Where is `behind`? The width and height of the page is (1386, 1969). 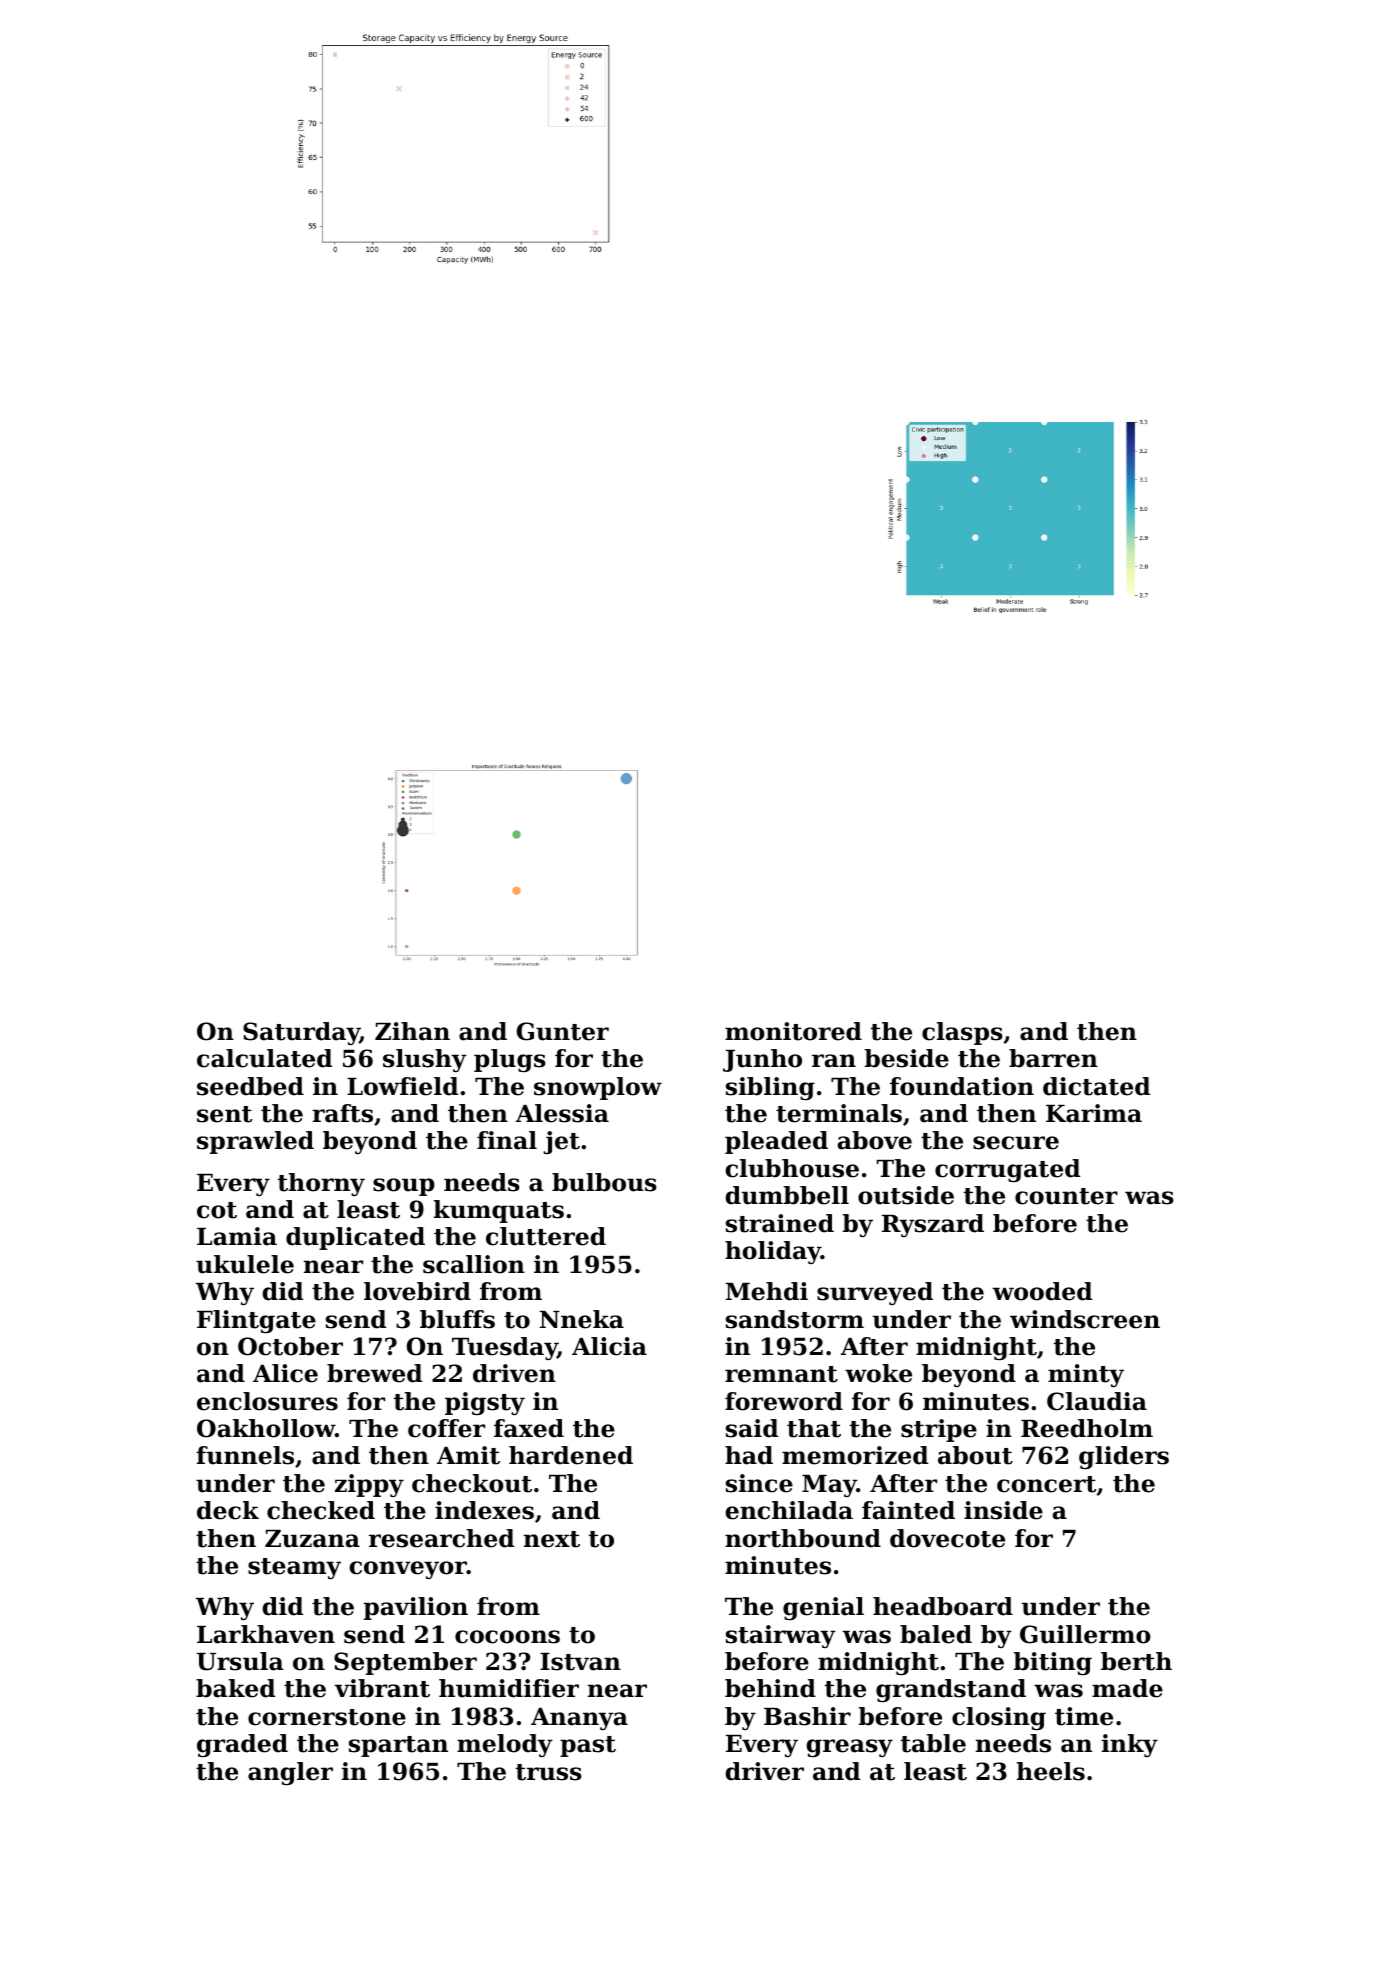 behind is located at coordinates (770, 1688).
